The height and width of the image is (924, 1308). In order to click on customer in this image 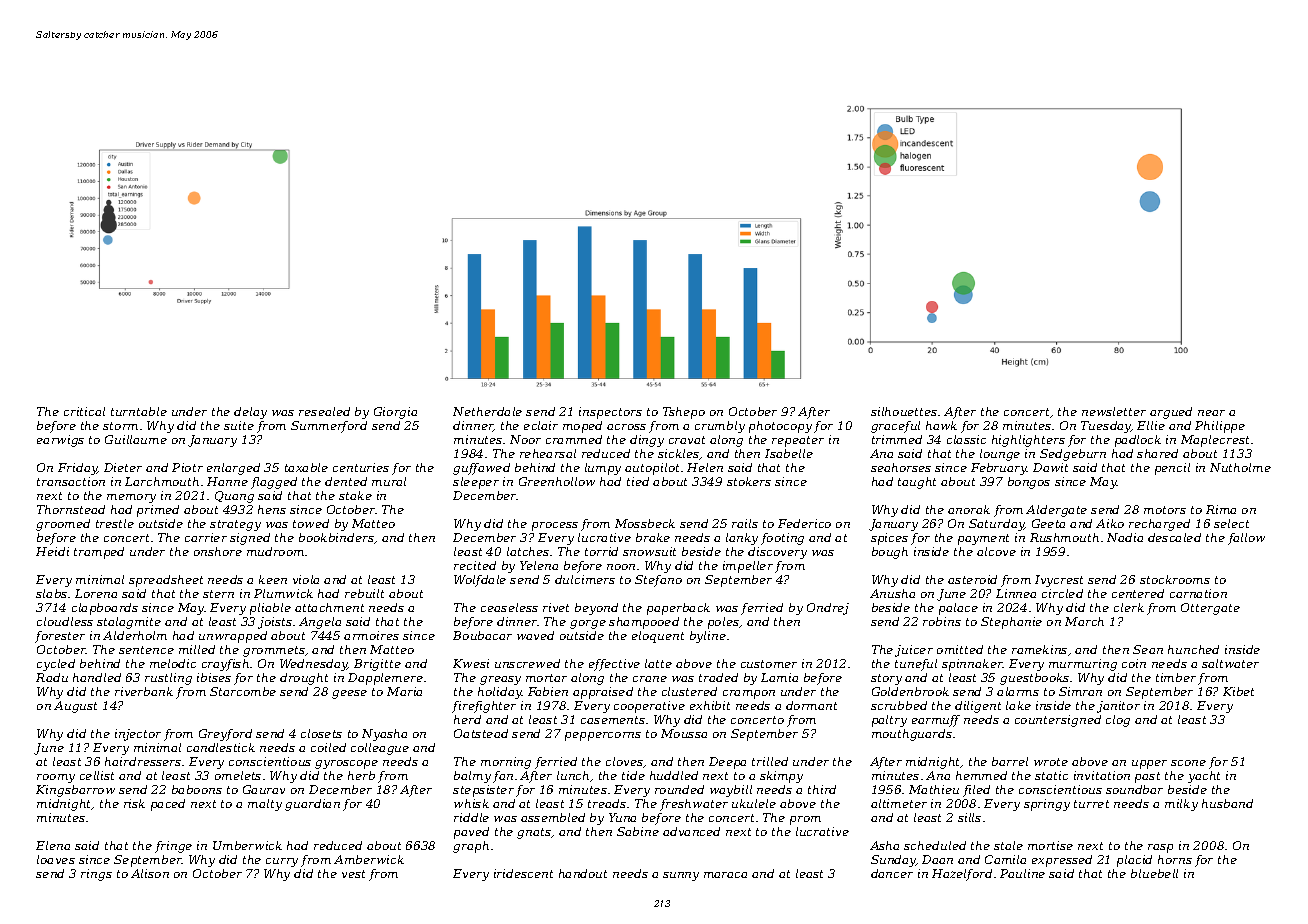, I will do `click(769, 664)`.
